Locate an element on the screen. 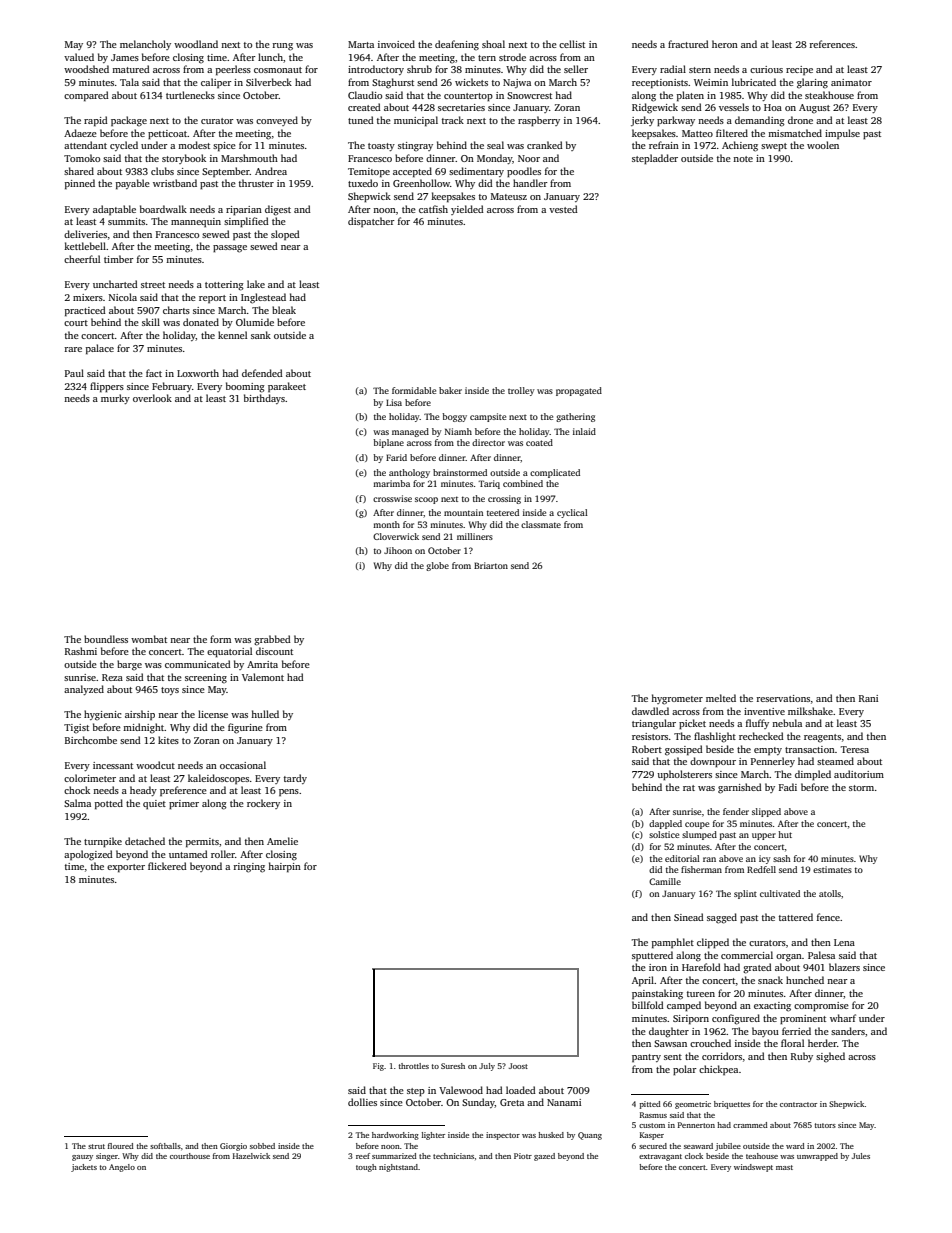  deafening is located at coordinates (457, 45).
